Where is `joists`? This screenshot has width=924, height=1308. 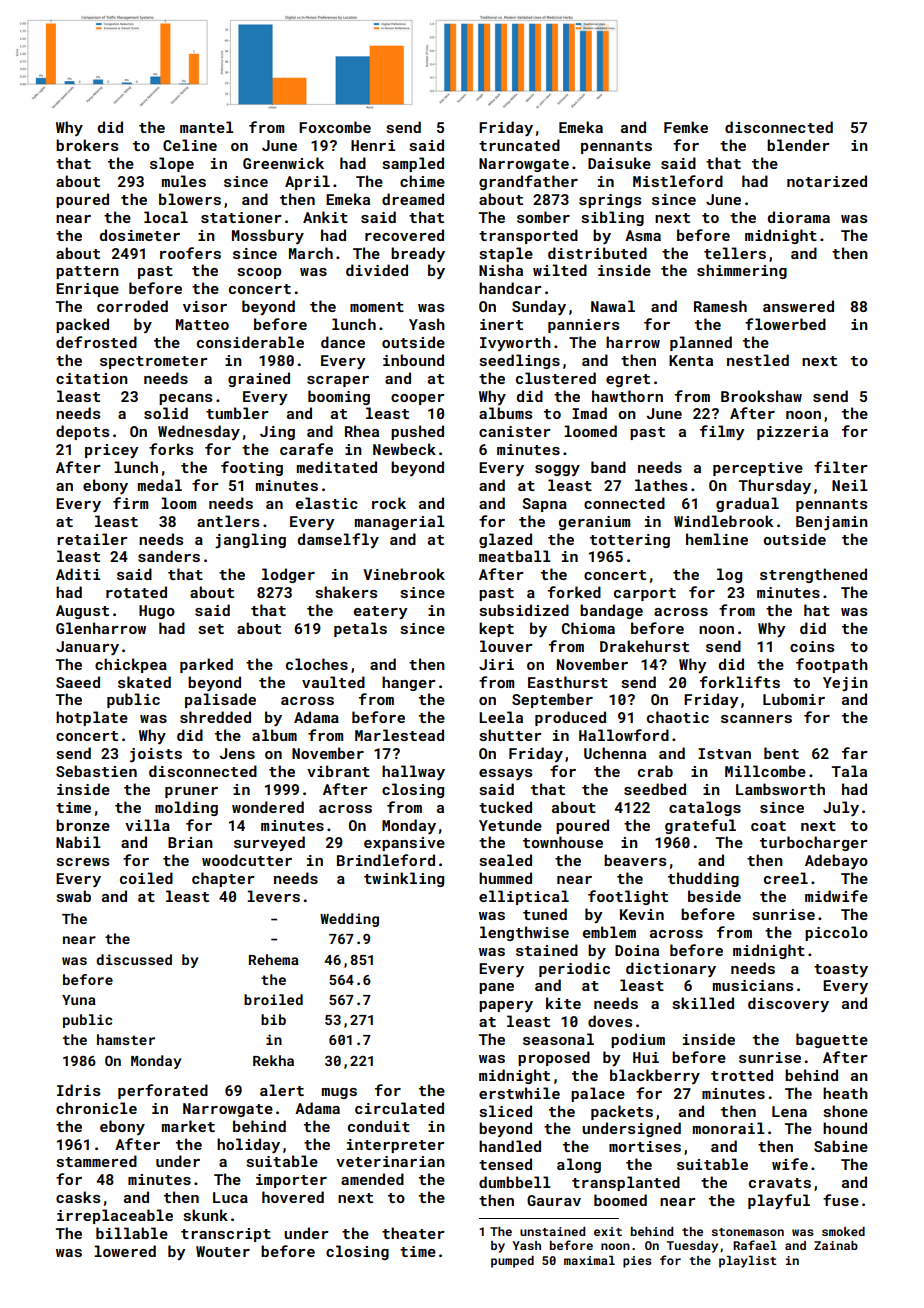
joists is located at coordinates (156, 755).
